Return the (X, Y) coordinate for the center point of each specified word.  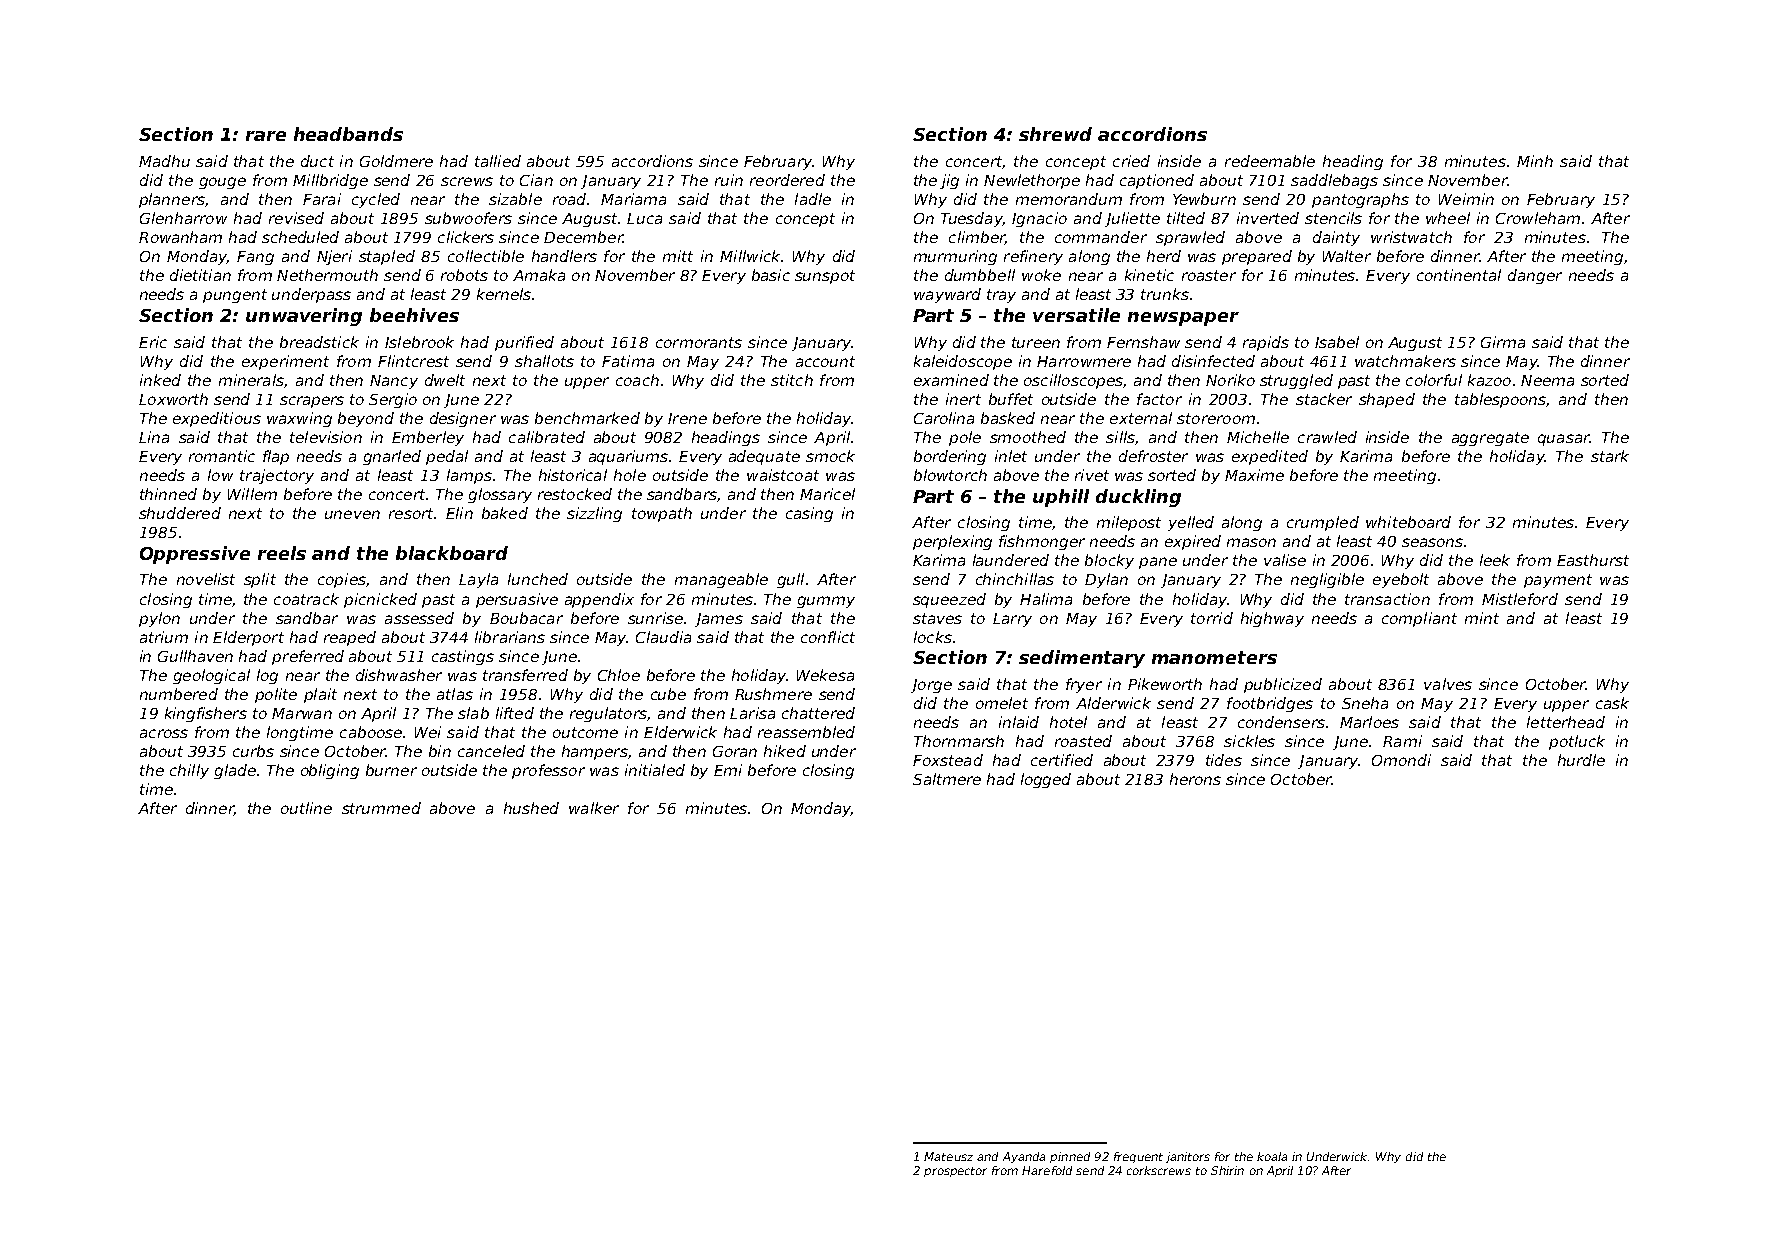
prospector (955, 1172)
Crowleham (1538, 218)
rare (266, 136)
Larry (1012, 620)
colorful (1434, 380)
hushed (531, 808)
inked (160, 380)
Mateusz (948, 1156)
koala (1272, 1156)
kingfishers (206, 714)
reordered (787, 180)
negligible (1327, 580)
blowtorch (950, 475)
